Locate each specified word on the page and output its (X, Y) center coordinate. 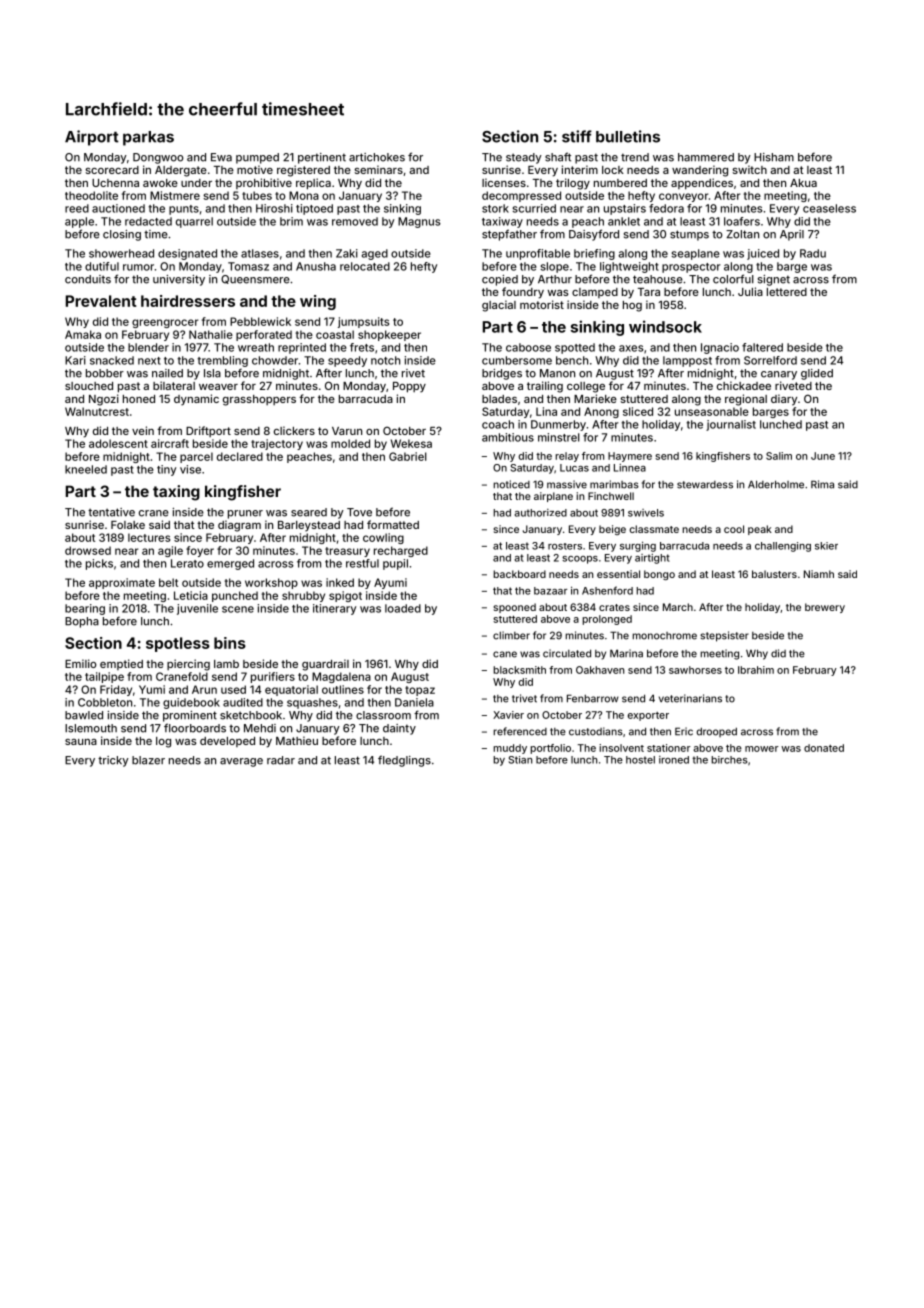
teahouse (658, 279)
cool (734, 529)
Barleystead (309, 526)
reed (77, 208)
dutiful (102, 266)
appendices (702, 184)
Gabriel (408, 456)
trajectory (277, 444)
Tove (359, 512)
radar (281, 760)
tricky (113, 761)
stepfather (509, 235)
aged (374, 254)
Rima (822, 484)
